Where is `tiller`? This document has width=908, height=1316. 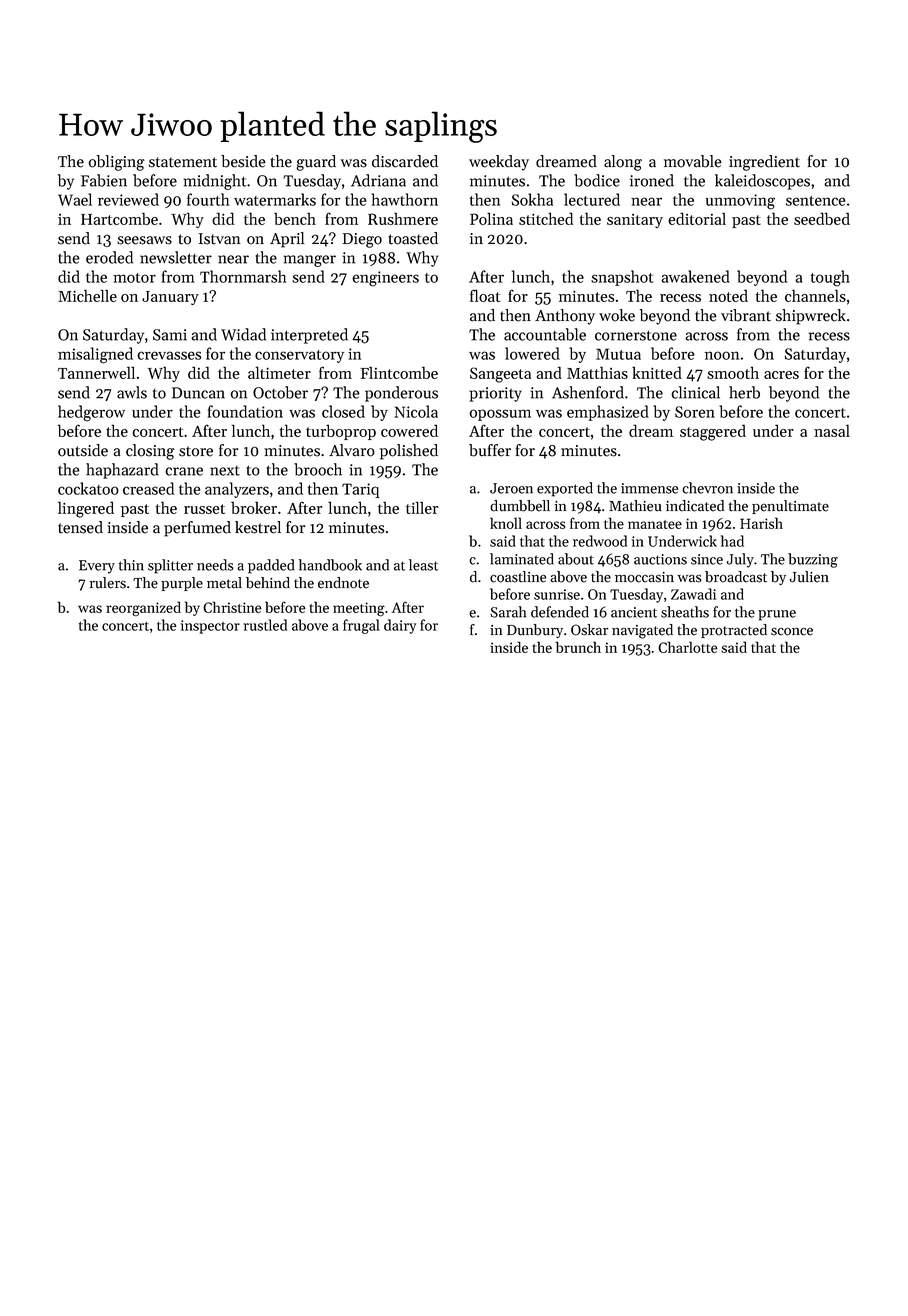 tiller is located at coordinates (422, 507).
